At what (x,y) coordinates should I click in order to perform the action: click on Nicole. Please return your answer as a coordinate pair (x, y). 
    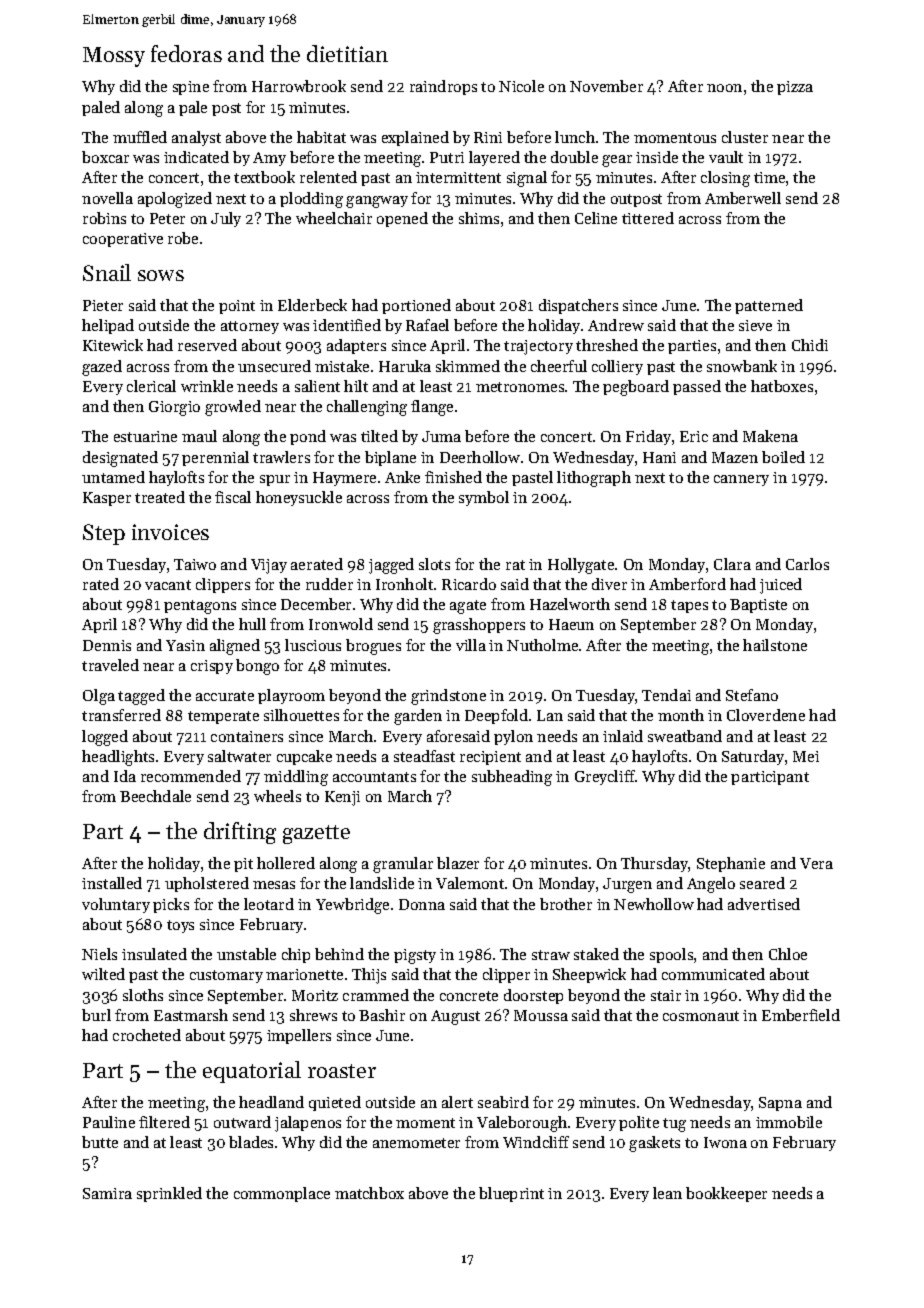
    Looking at the image, I should click on (521, 86).
